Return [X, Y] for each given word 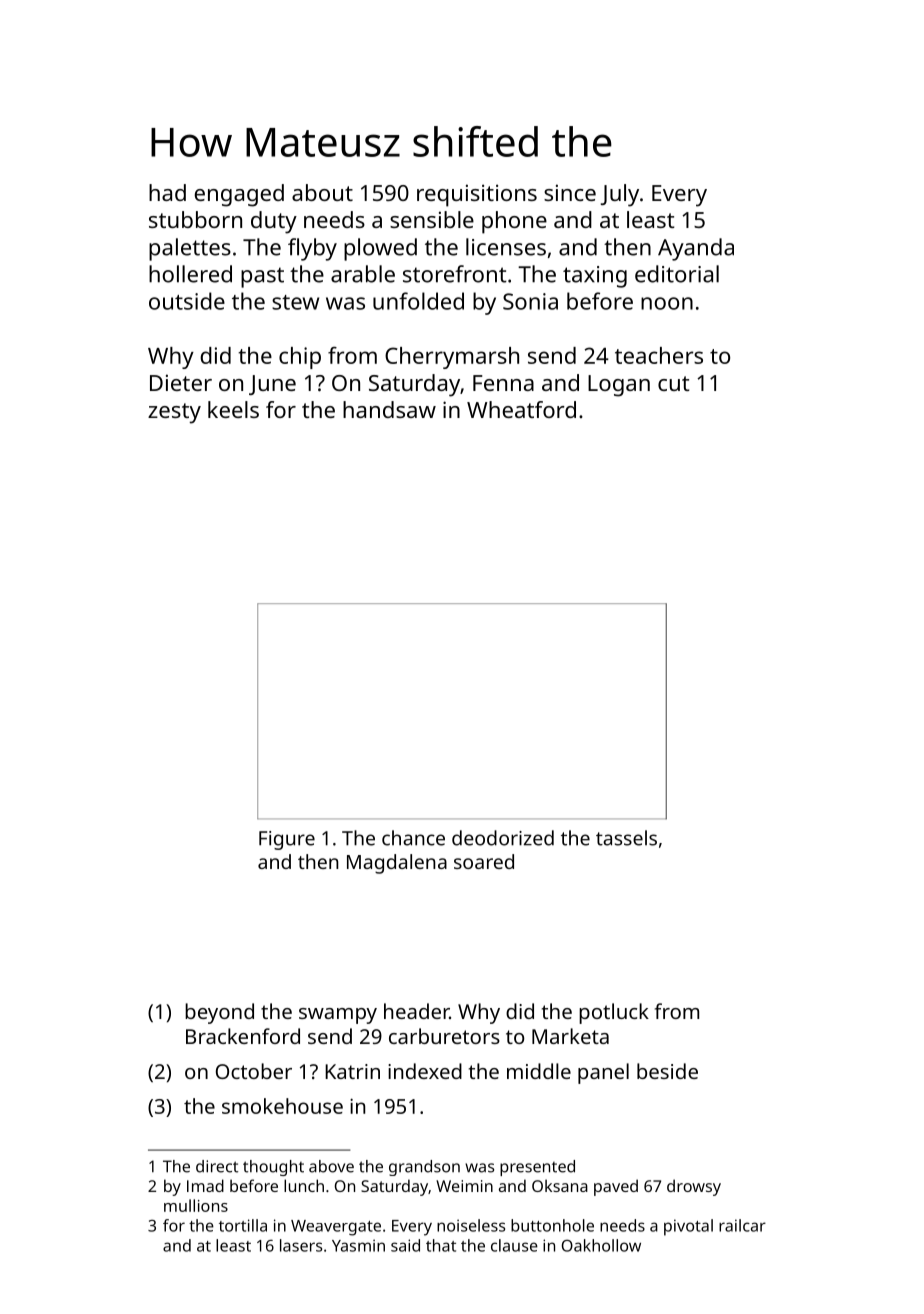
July [620, 195]
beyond [219, 1013]
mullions [196, 1205]
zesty [174, 413]
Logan [619, 386]
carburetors [444, 1036]
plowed [380, 249]
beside [667, 1071]
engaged [239, 195]
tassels [626, 838]
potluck [614, 1013]
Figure [287, 840]
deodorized [503, 838]
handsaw [389, 409]
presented [537, 1168]
